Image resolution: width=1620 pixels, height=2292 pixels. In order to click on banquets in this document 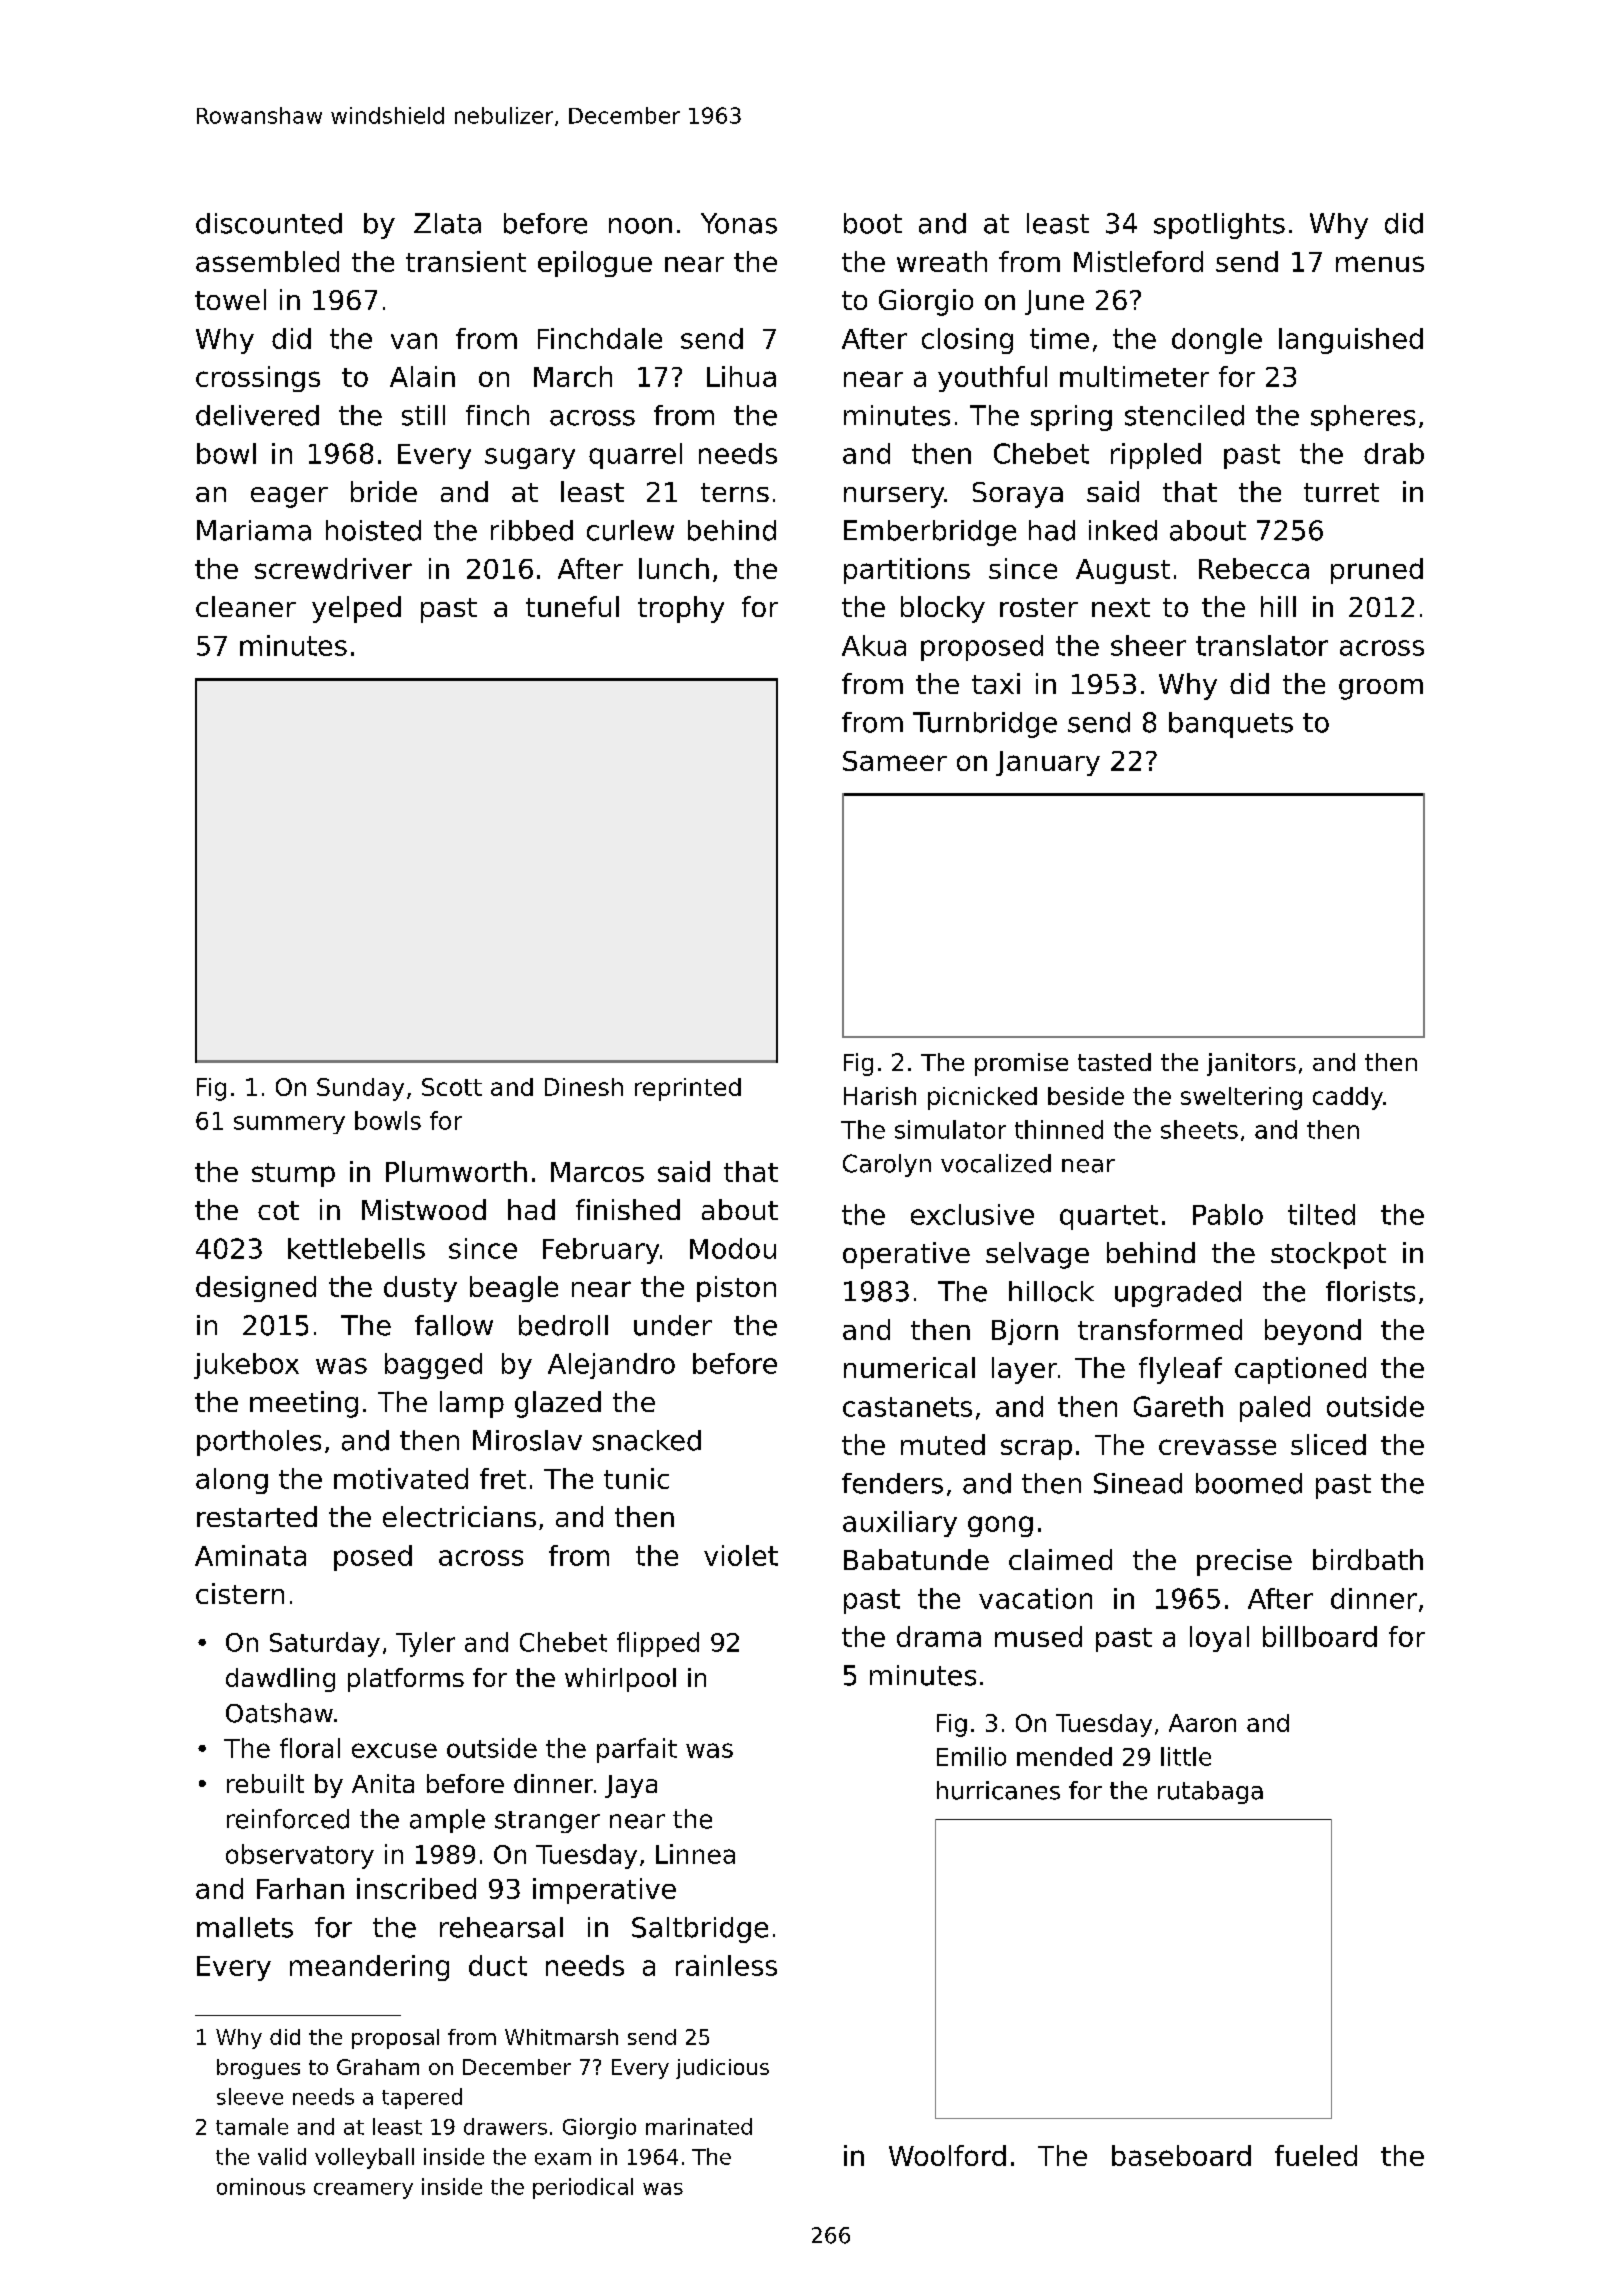, I will do `click(1231, 725)`.
